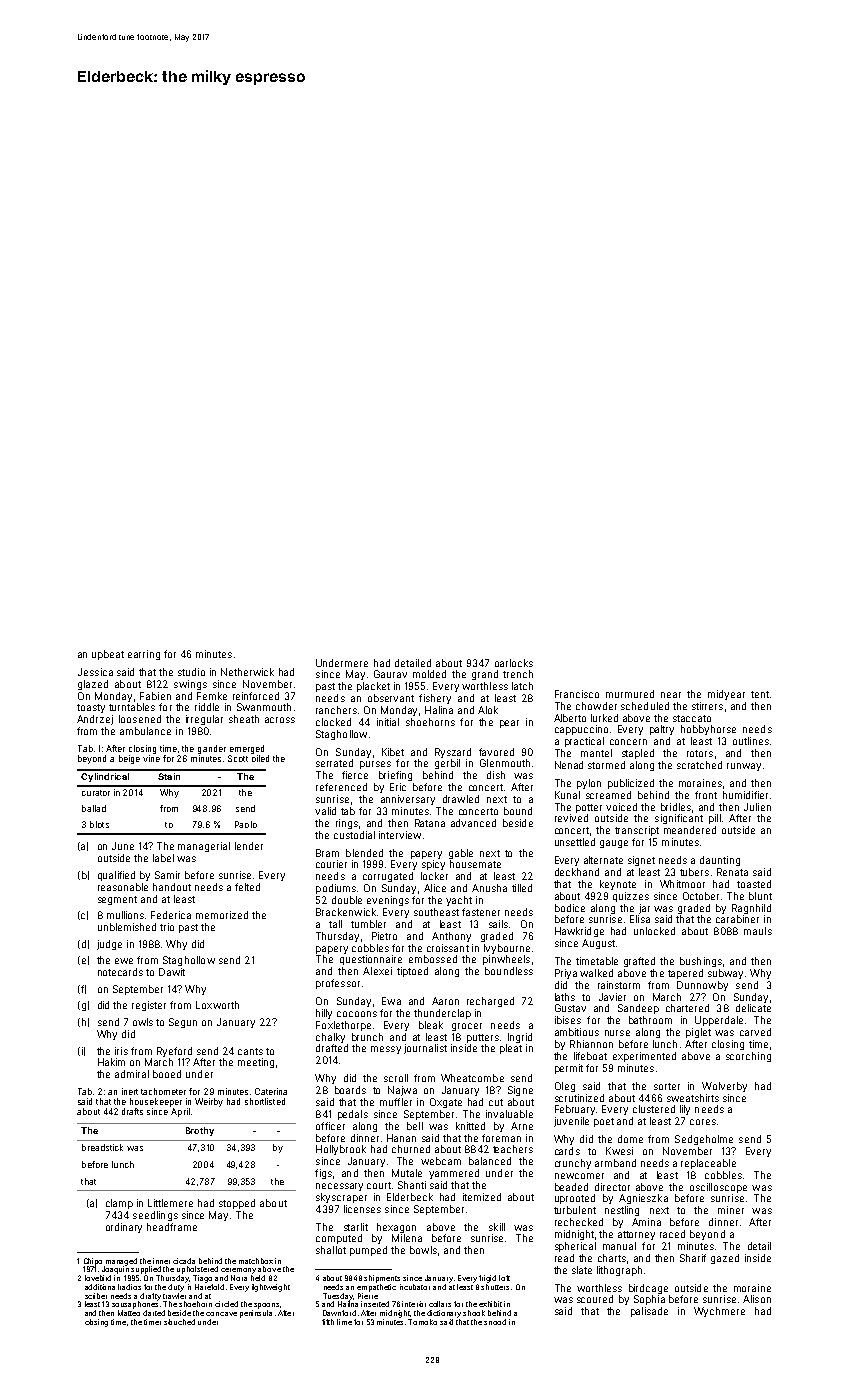  What do you see at coordinates (91, 708) in the screenshot?
I see `toasty` at bounding box center [91, 708].
